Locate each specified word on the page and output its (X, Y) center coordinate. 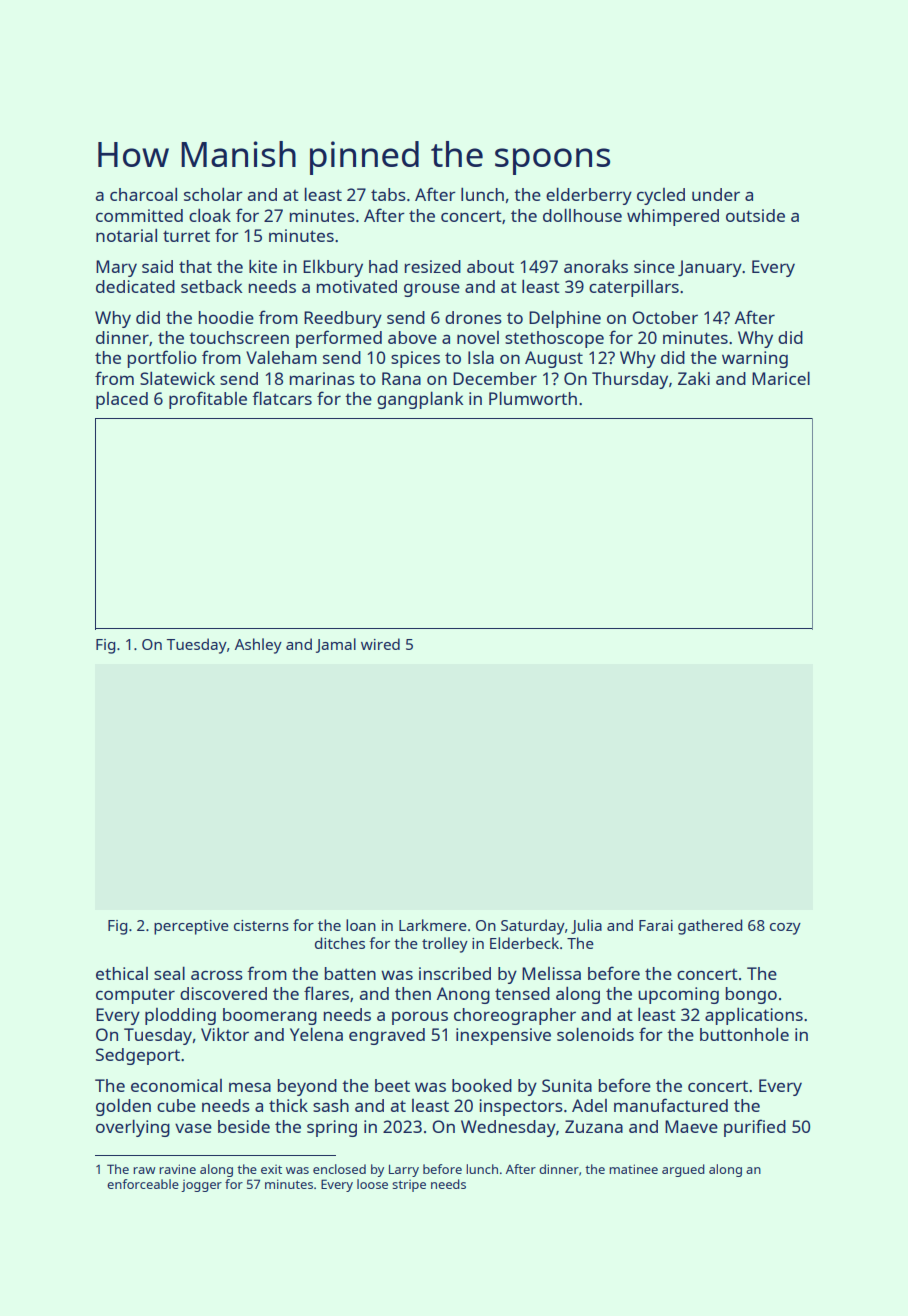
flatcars (282, 398)
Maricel (781, 378)
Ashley (258, 646)
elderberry (589, 196)
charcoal (143, 194)
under (716, 194)
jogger (201, 1186)
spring (332, 1128)
